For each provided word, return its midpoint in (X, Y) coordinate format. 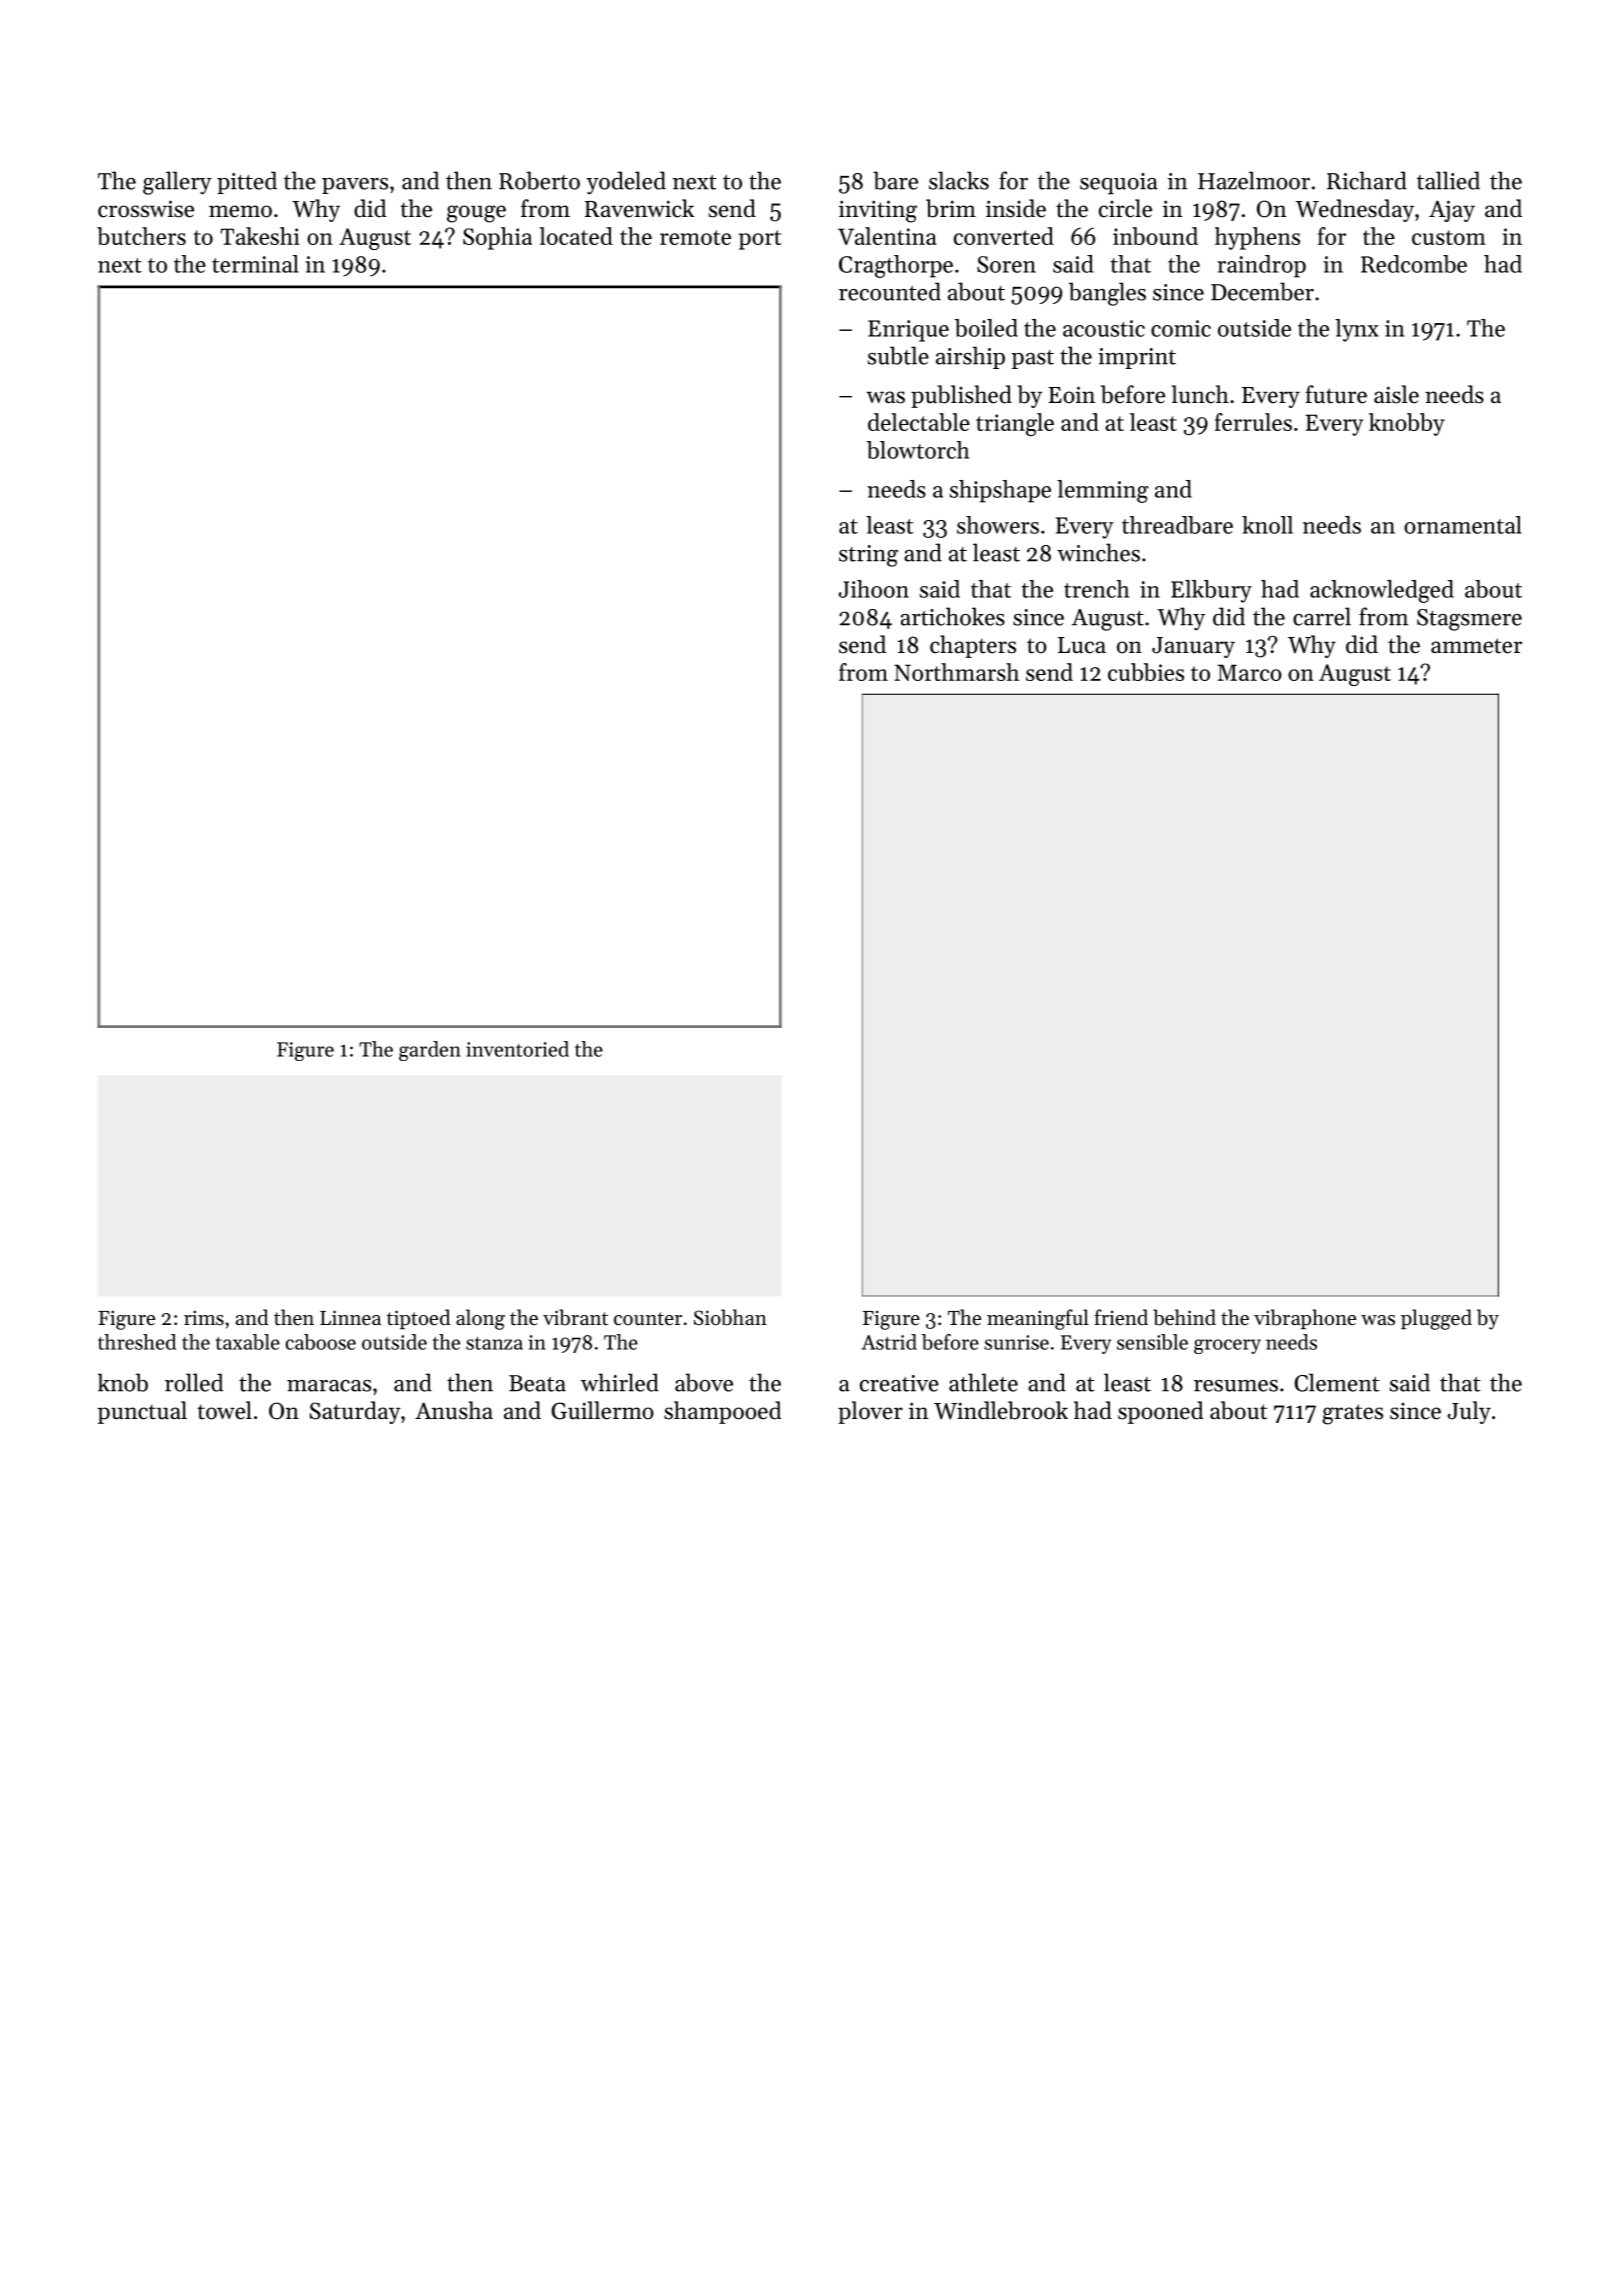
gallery (177, 183)
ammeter (1476, 646)
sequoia (1119, 184)
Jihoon (874, 589)
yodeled (626, 183)
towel (224, 1410)
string (868, 556)
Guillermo (602, 1410)
